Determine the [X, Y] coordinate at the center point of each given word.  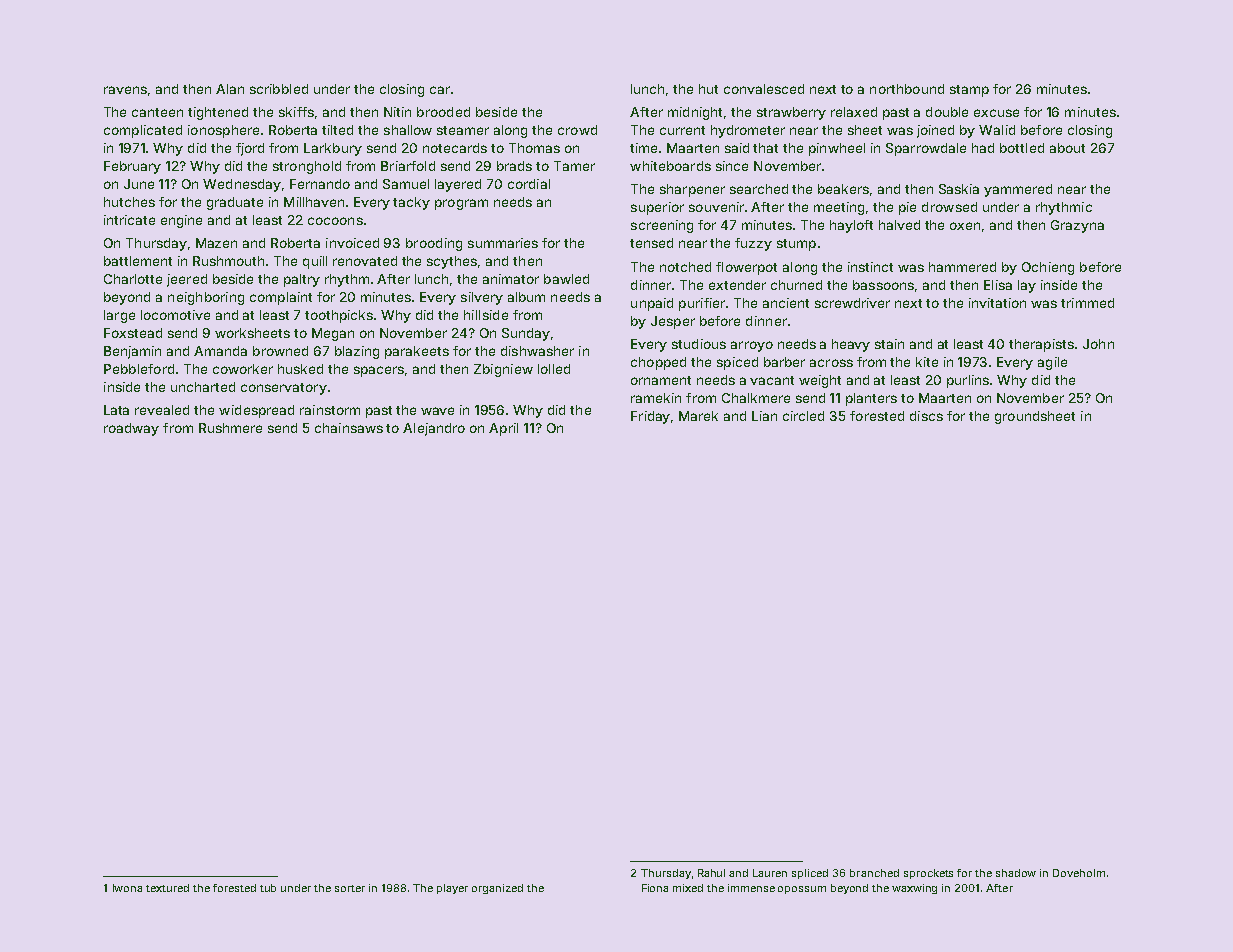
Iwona [127, 888]
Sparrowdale [926, 149]
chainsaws [349, 428]
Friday [650, 417]
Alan [230, 89]
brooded [443, 112]
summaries [503, 243]
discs [926, 416]
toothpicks [339, 316]
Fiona [655, 888]
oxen [965, 226]
